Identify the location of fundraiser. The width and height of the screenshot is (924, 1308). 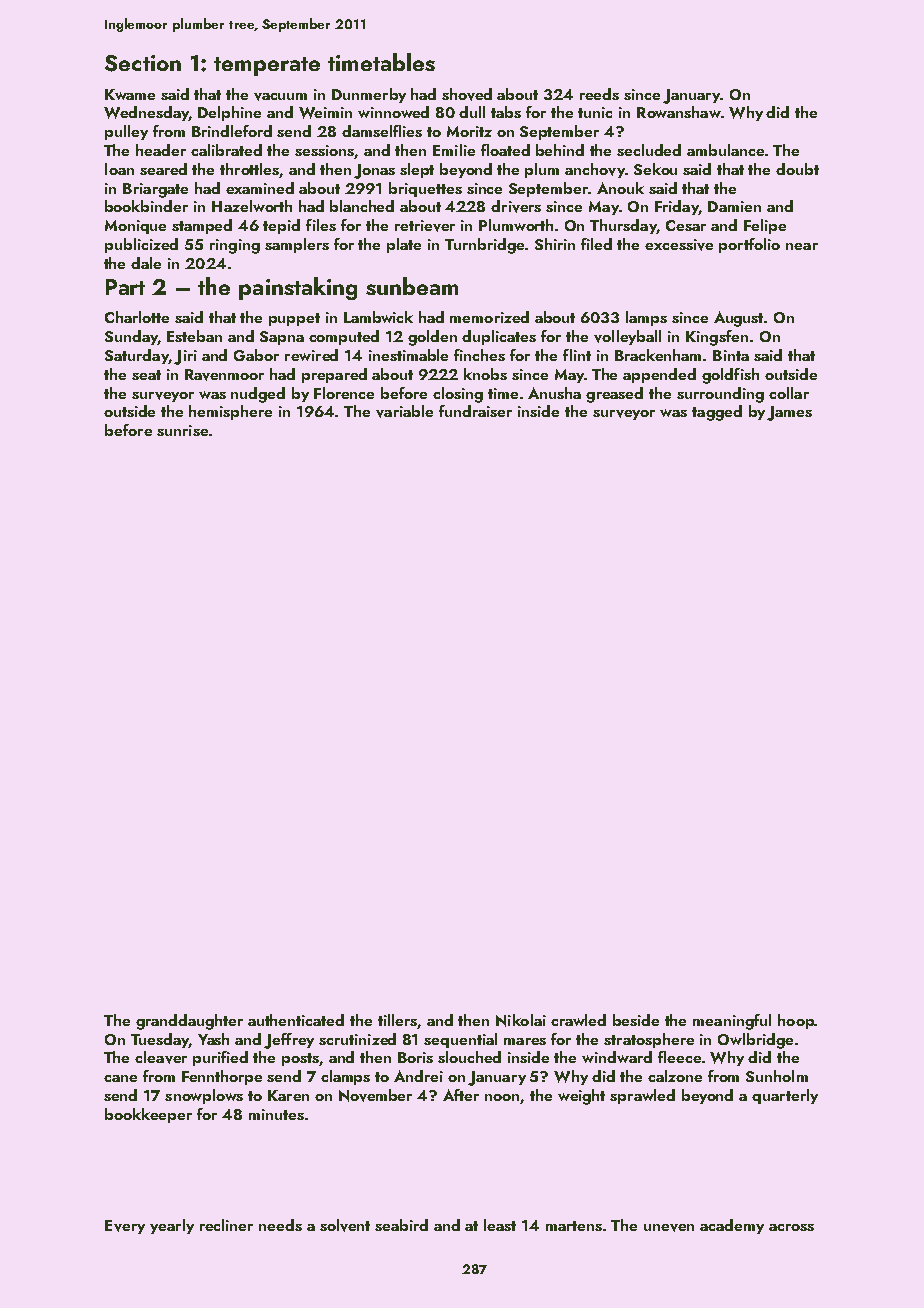
(475, 411).
